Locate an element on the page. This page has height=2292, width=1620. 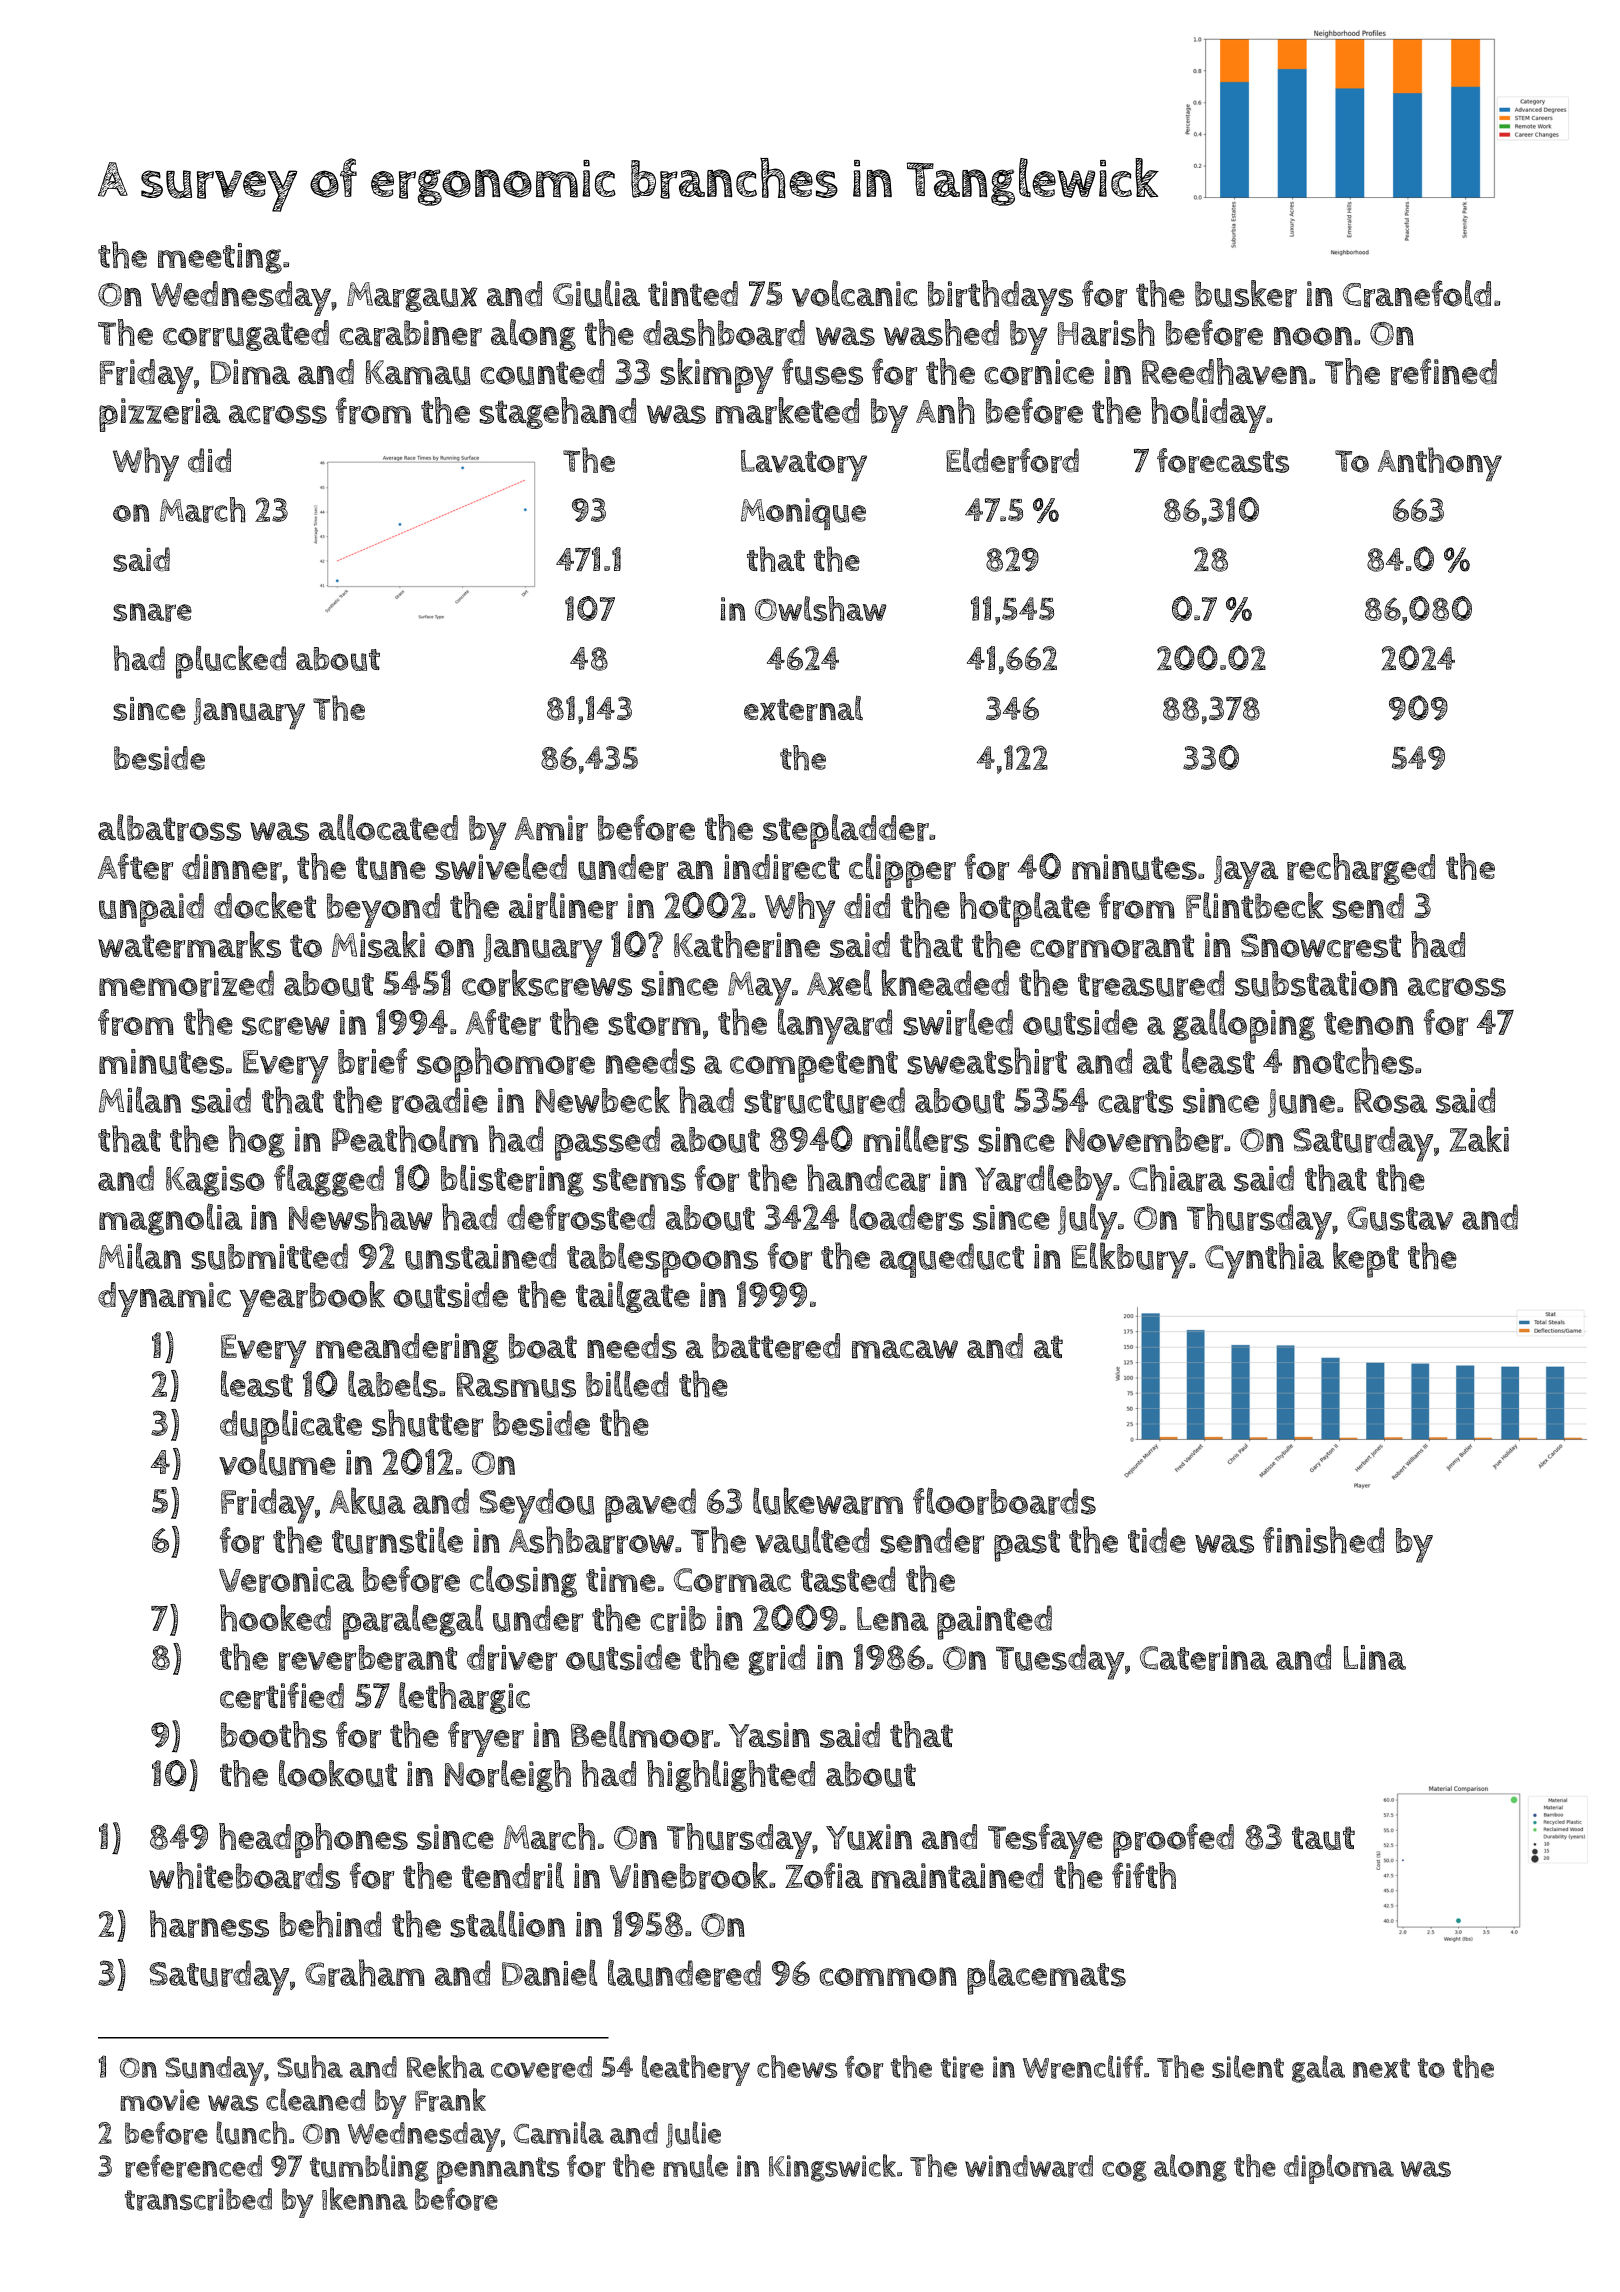
Peatholm is located at coordinates (405, 1139).
